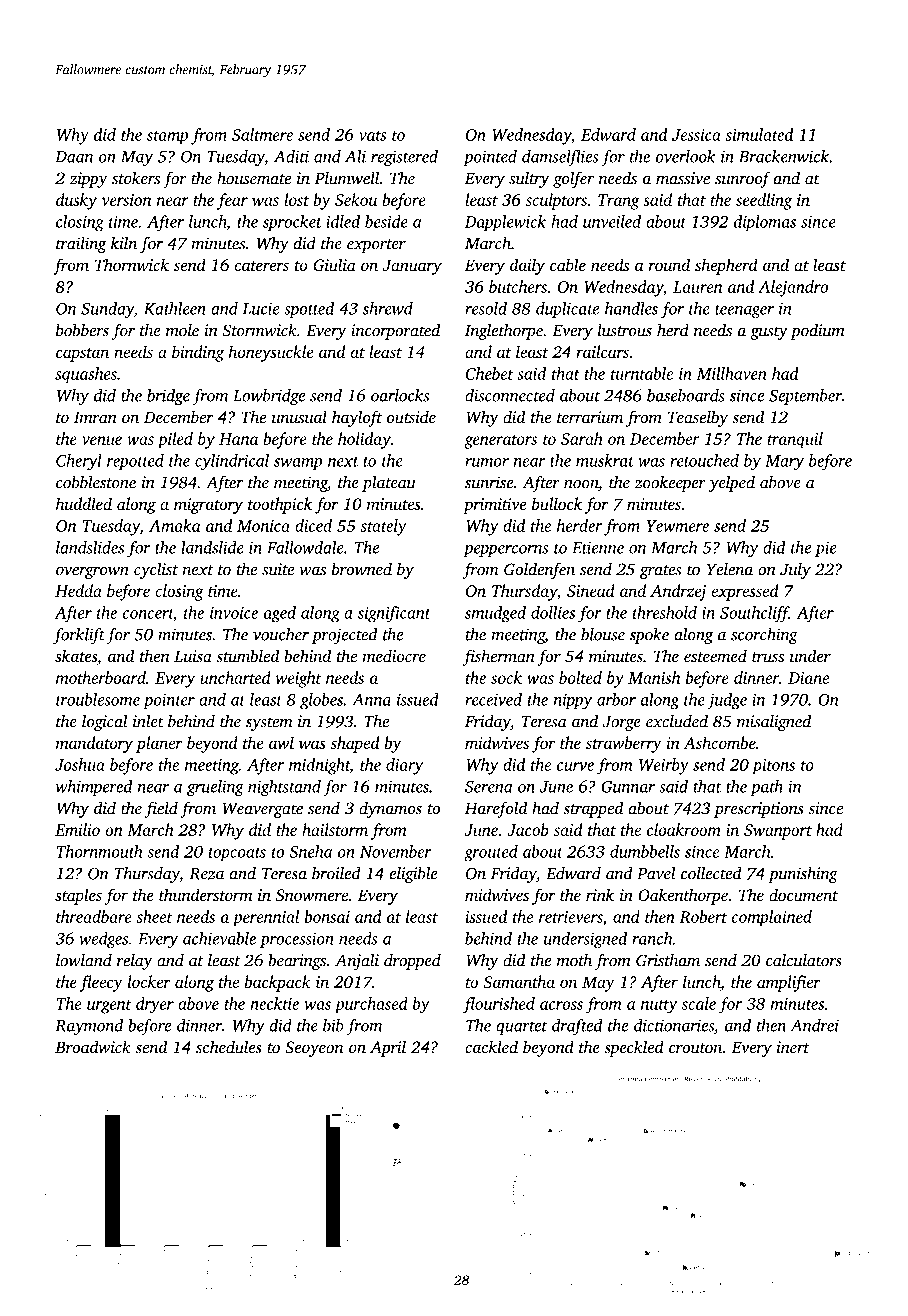 This screenshot has height=1316, width=908. Describe the element at coordinates (371, 700) in the screenshot. I see `Anna` at that location.
